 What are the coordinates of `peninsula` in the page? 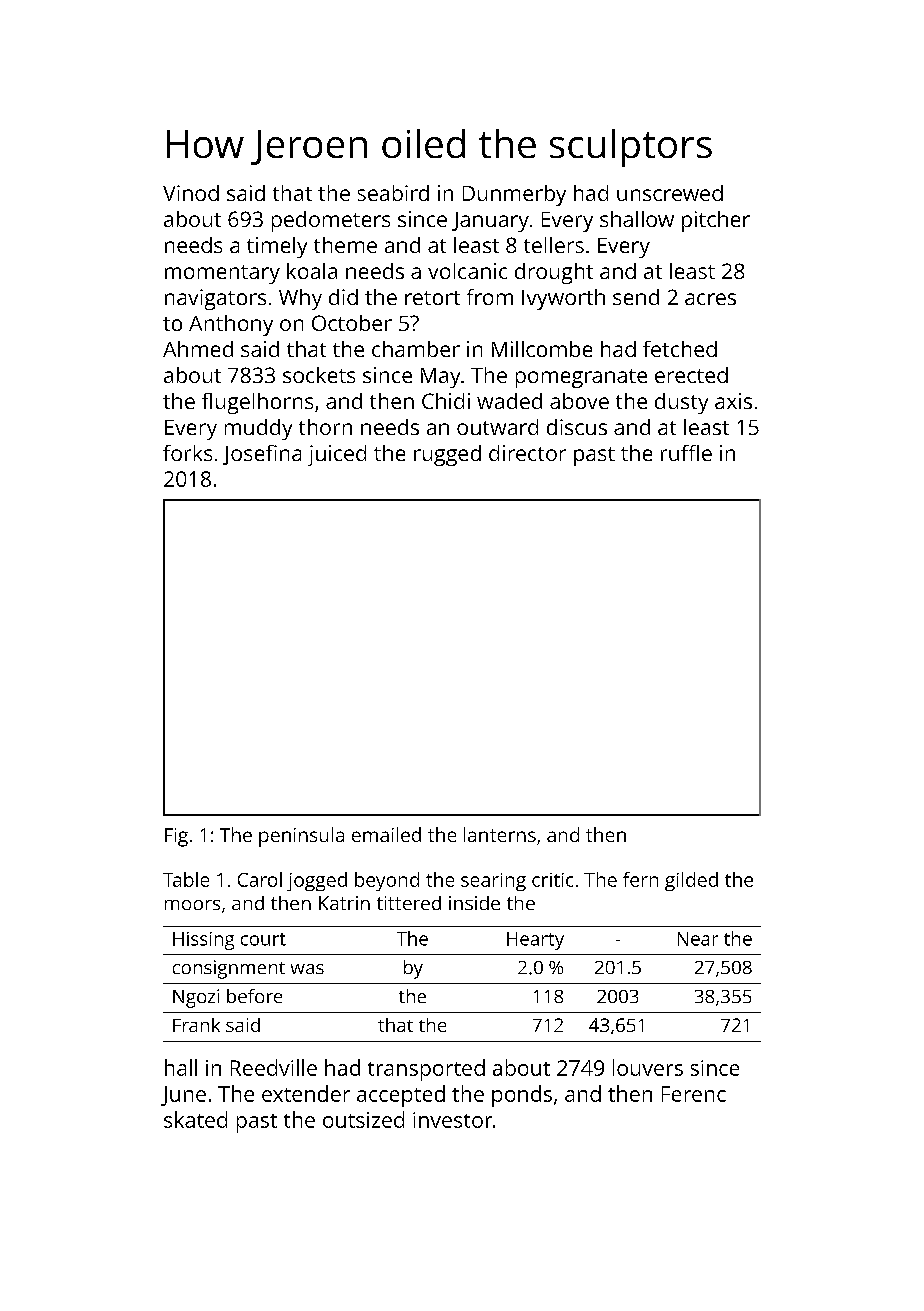 It's located at (301, 837).
